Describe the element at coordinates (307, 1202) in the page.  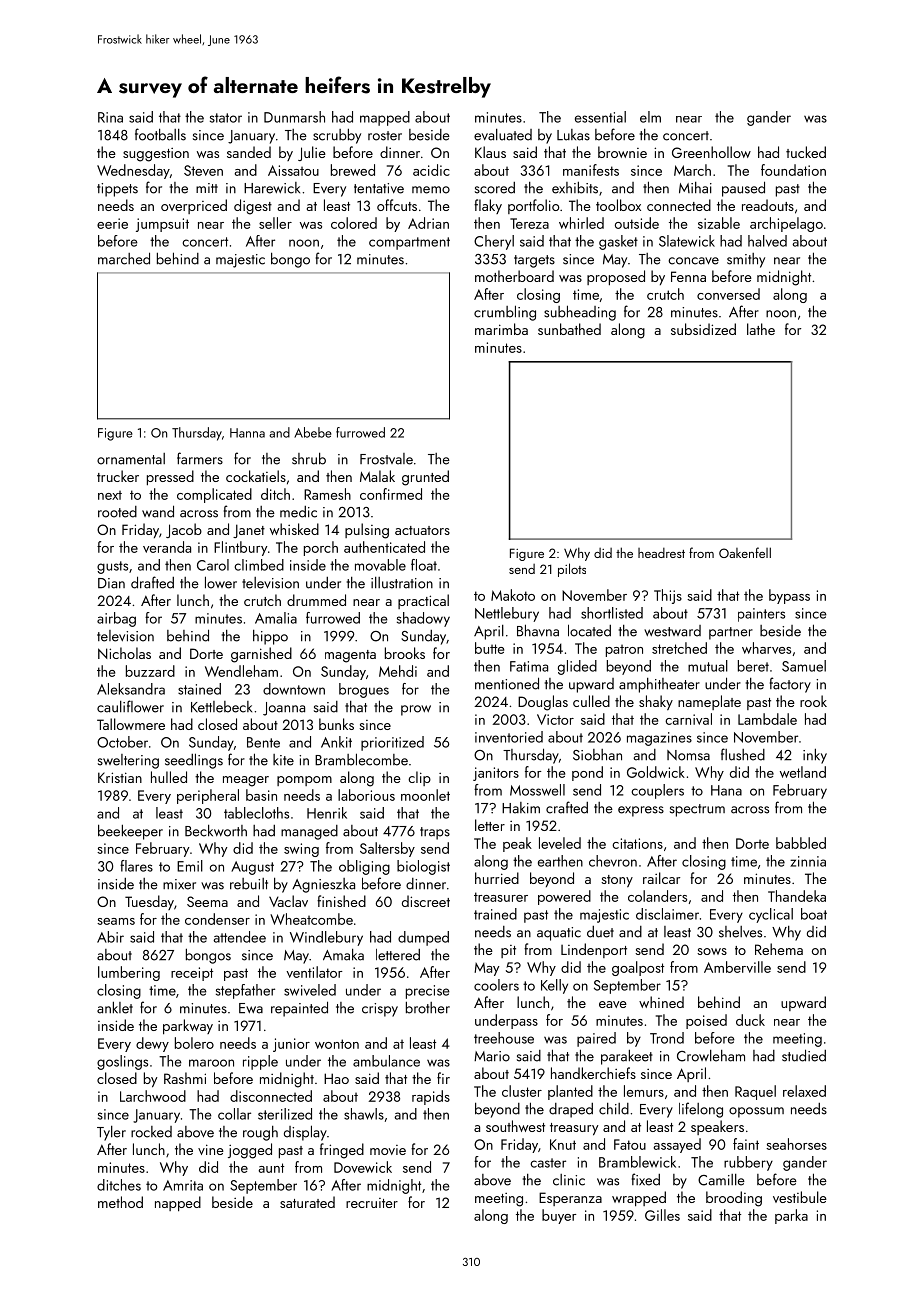
I see `saturated` at that location.
